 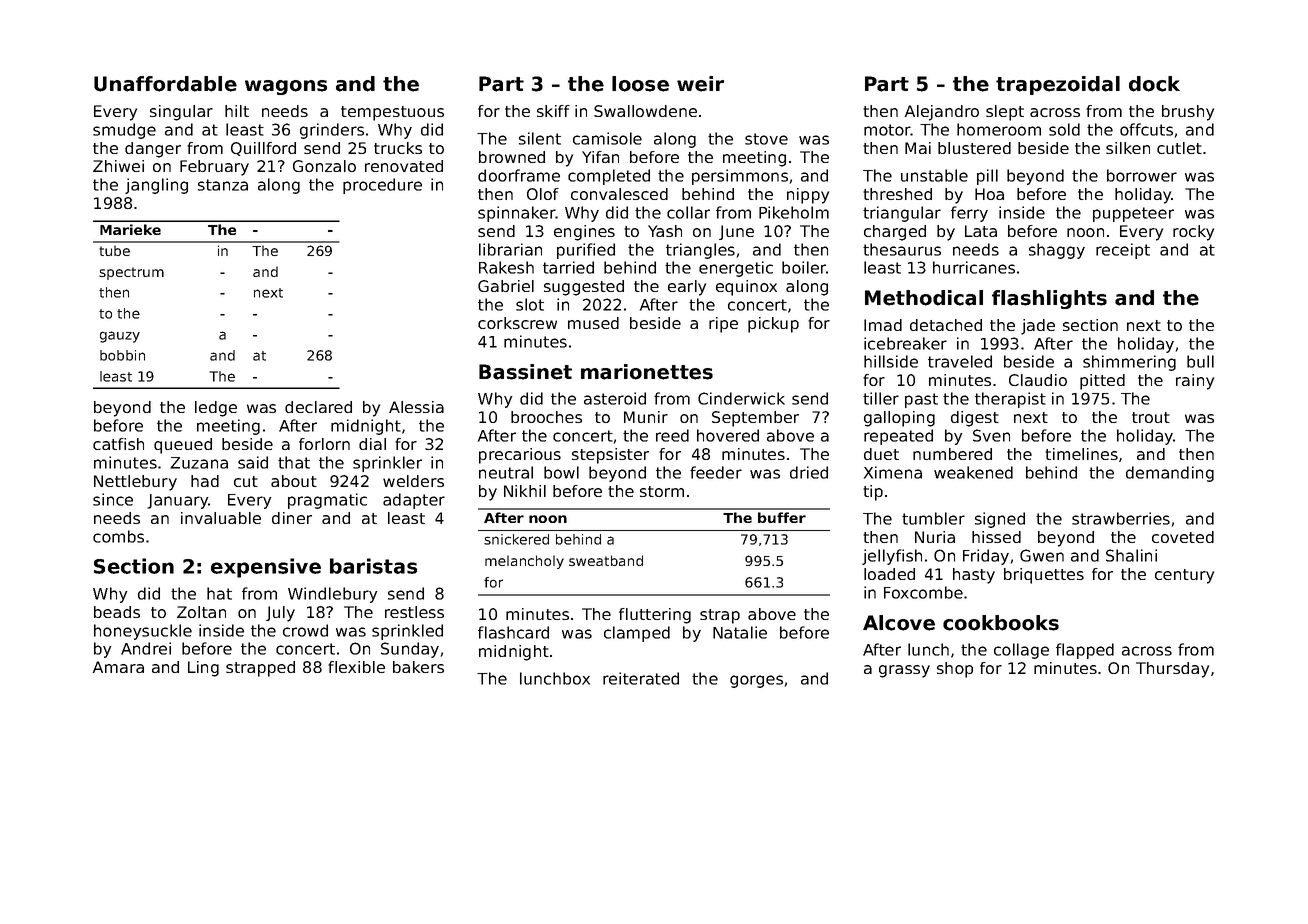 What do you see at coordinates (124, 131) in the image?
I see `smudge` at bounding box center [124, 131].
